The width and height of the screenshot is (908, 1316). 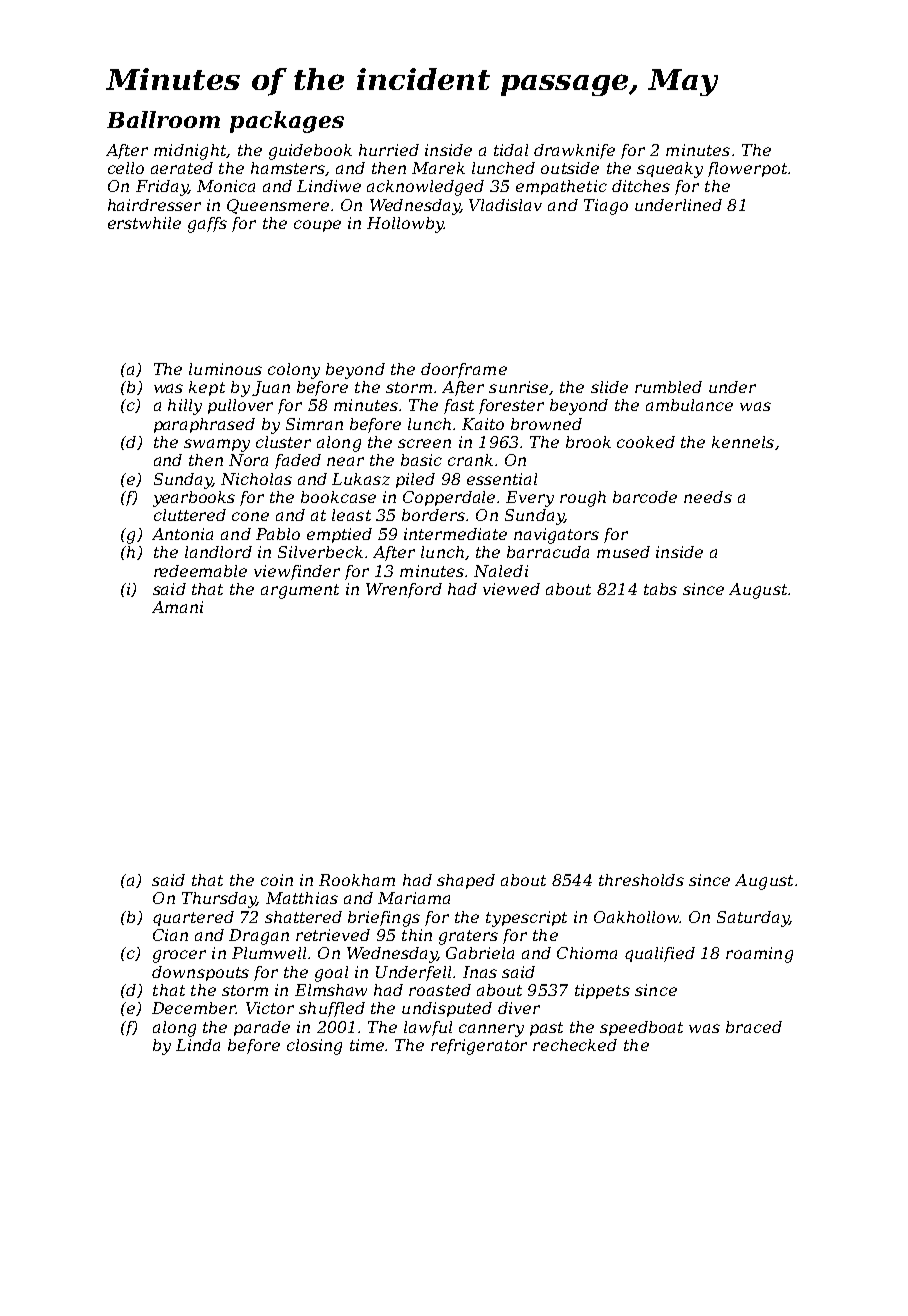 What do you see at coordinates (287, 122) in the screenshot?
I see `packages` at bounding box center [287, 122].
